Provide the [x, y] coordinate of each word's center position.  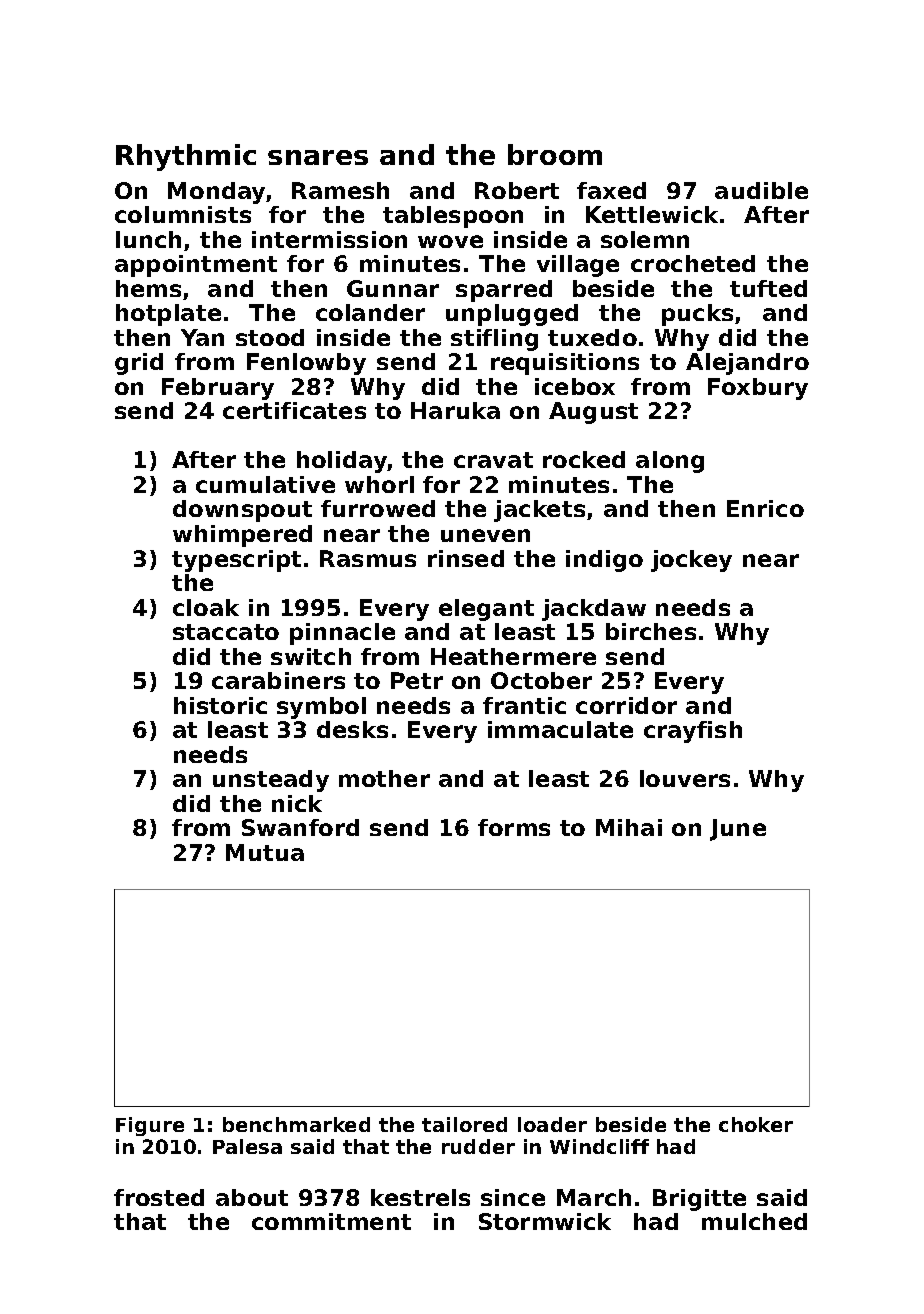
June [738, 830]
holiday [342, 462]
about [252, 1197]
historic [220, 705]
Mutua [265, 852]
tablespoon [453, 217]
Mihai [629, 827]
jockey [691, 561]
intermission [329, 239]
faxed [611, 190]
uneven [485, 535]
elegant [486, 610]
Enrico [765, 508]
